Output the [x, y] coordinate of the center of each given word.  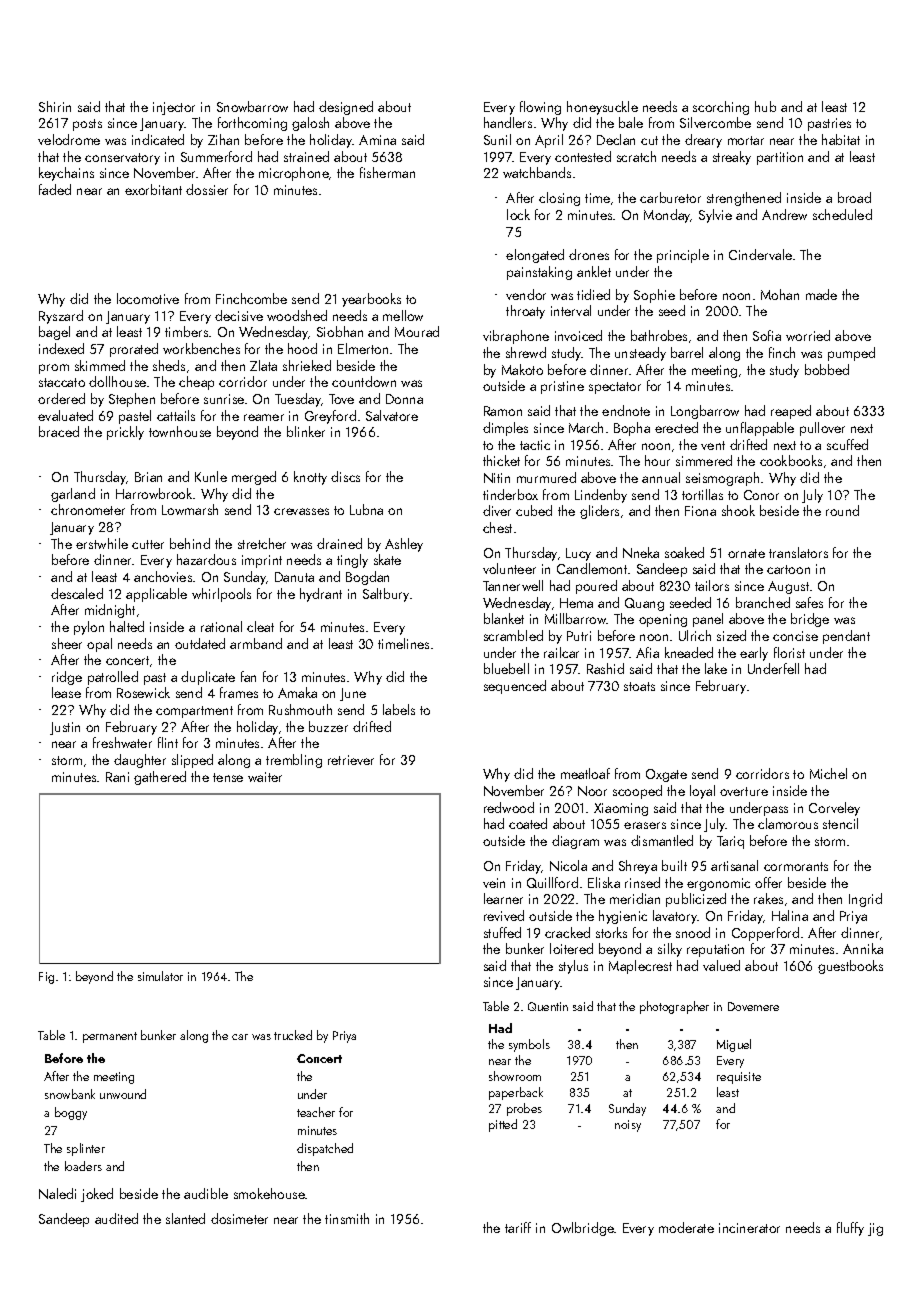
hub [765, 106]
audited [116, 1218]
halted [127, 626]
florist [789, 652]
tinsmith [347, 1218]
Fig [46, 978]
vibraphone [516, 337]
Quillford [552, 882]
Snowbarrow [252, 106]
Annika [863, 948]
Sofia [767, 335]
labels [399, 709]
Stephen [132, 400]
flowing [540, 108]
